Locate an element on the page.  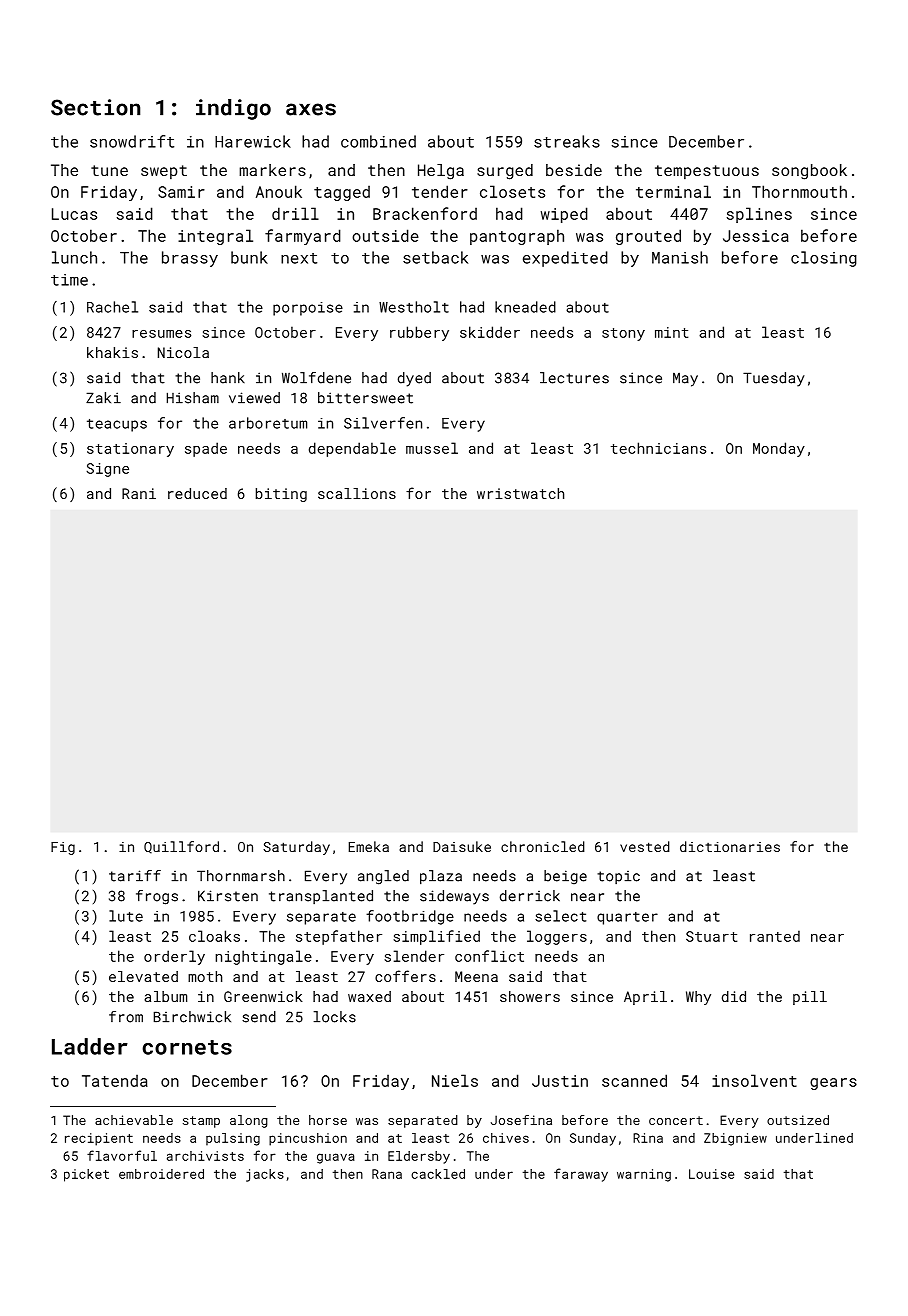
reduced is located at coordinates (197, 493).
